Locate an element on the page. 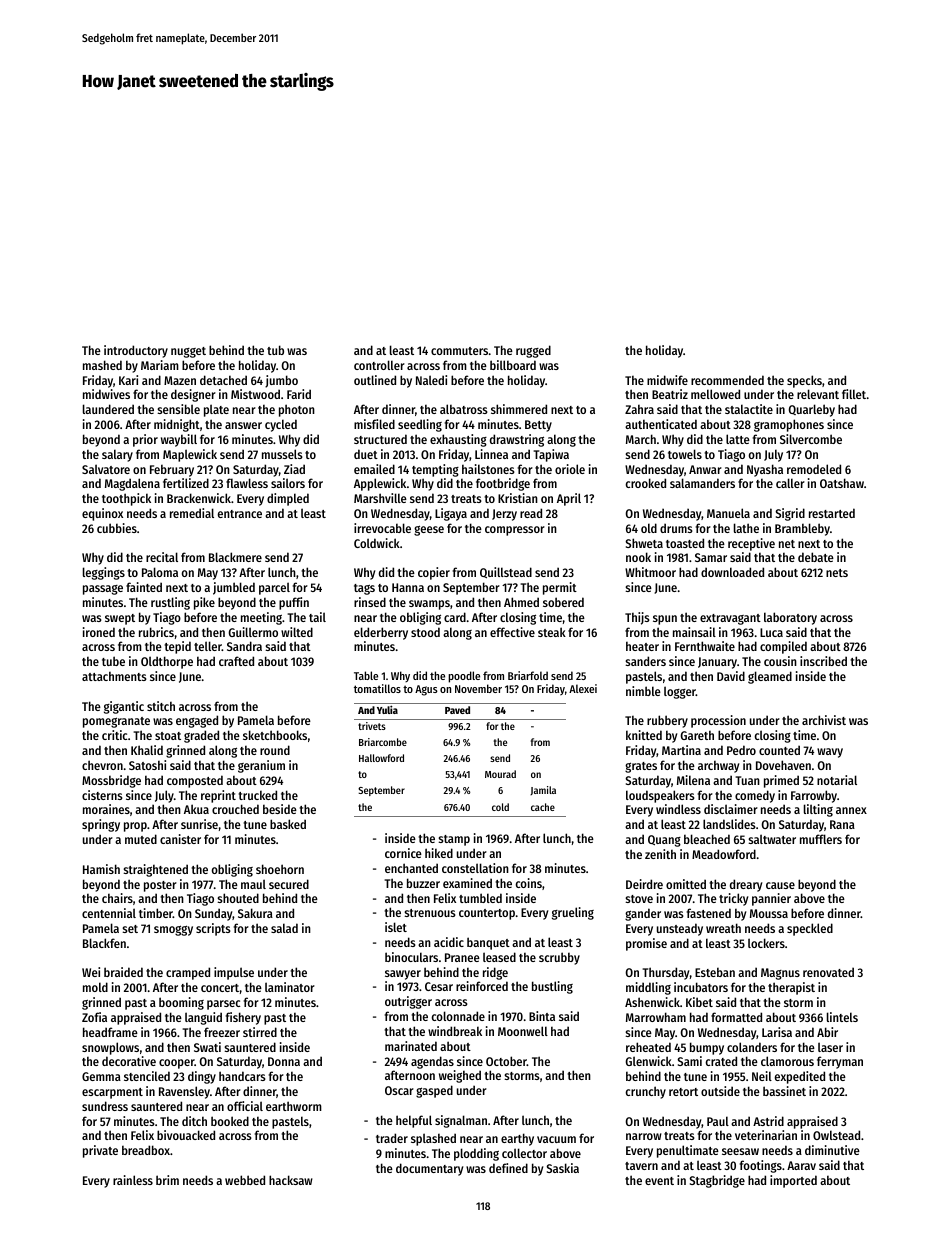 Image resolution: width=952 pixels, height=1233 pixels. mashed is located at coordinates (102, 365).
